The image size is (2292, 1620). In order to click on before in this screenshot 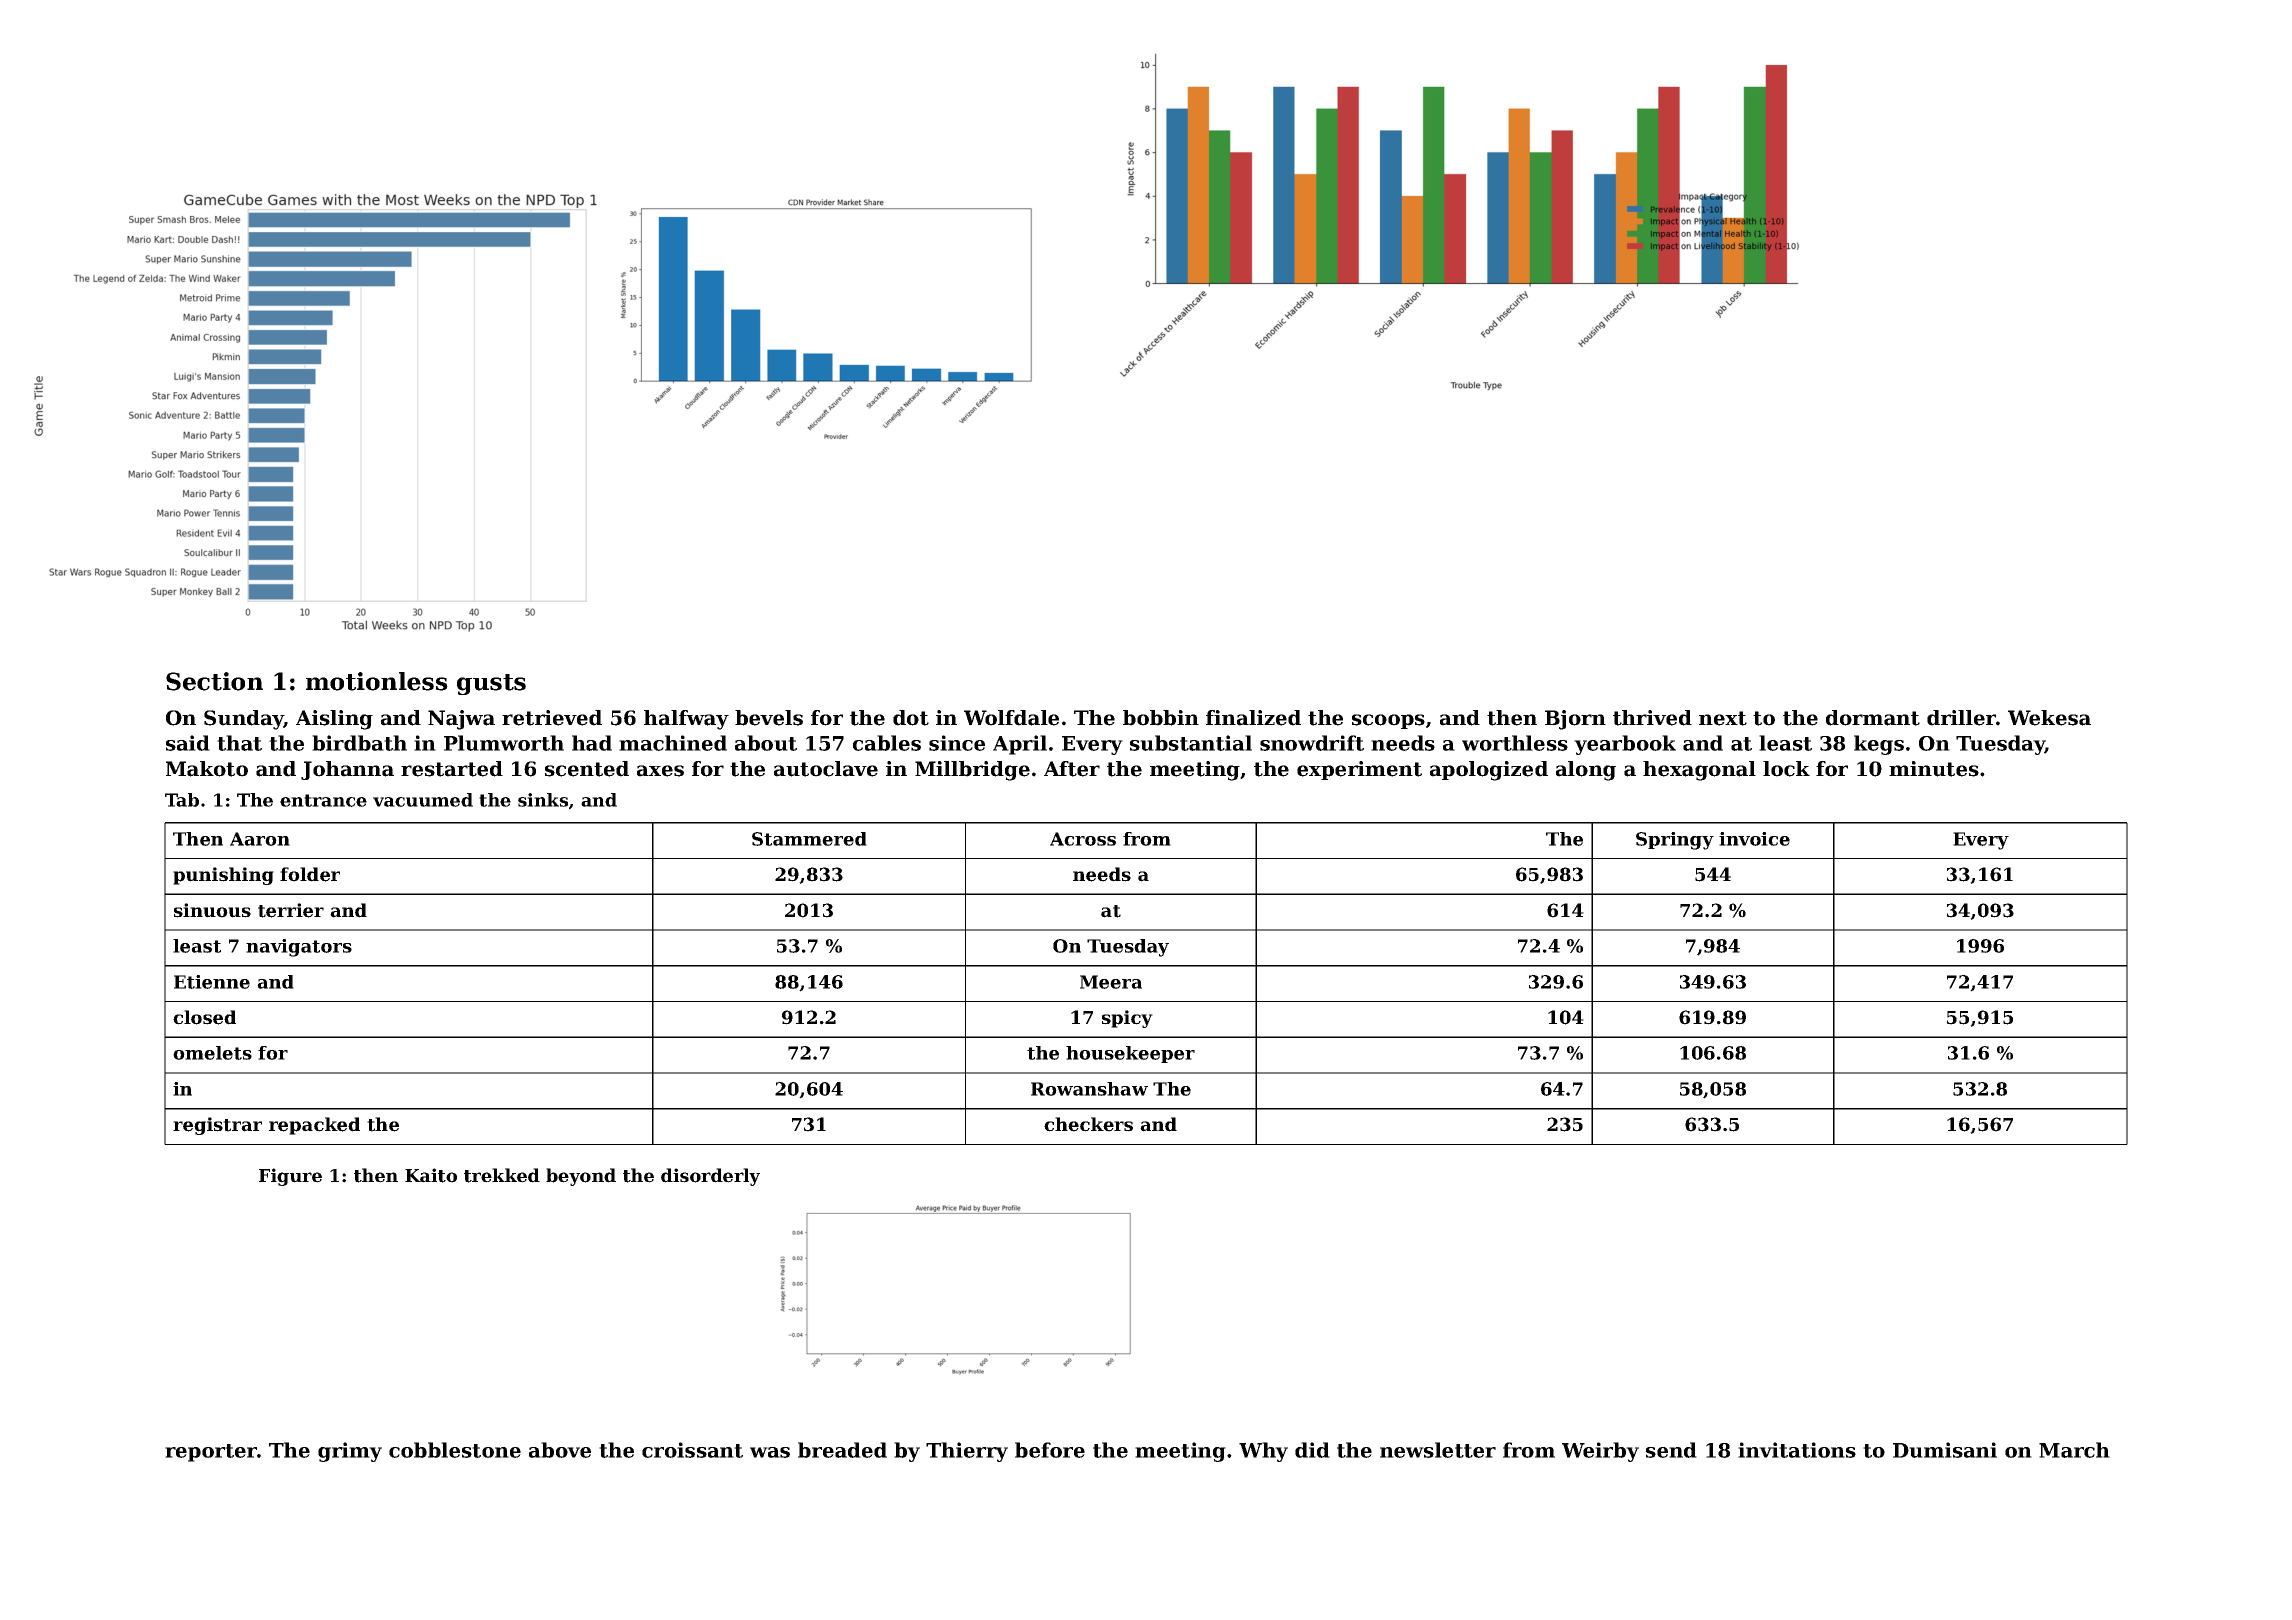, I will do `click(1050, 1450)`.
